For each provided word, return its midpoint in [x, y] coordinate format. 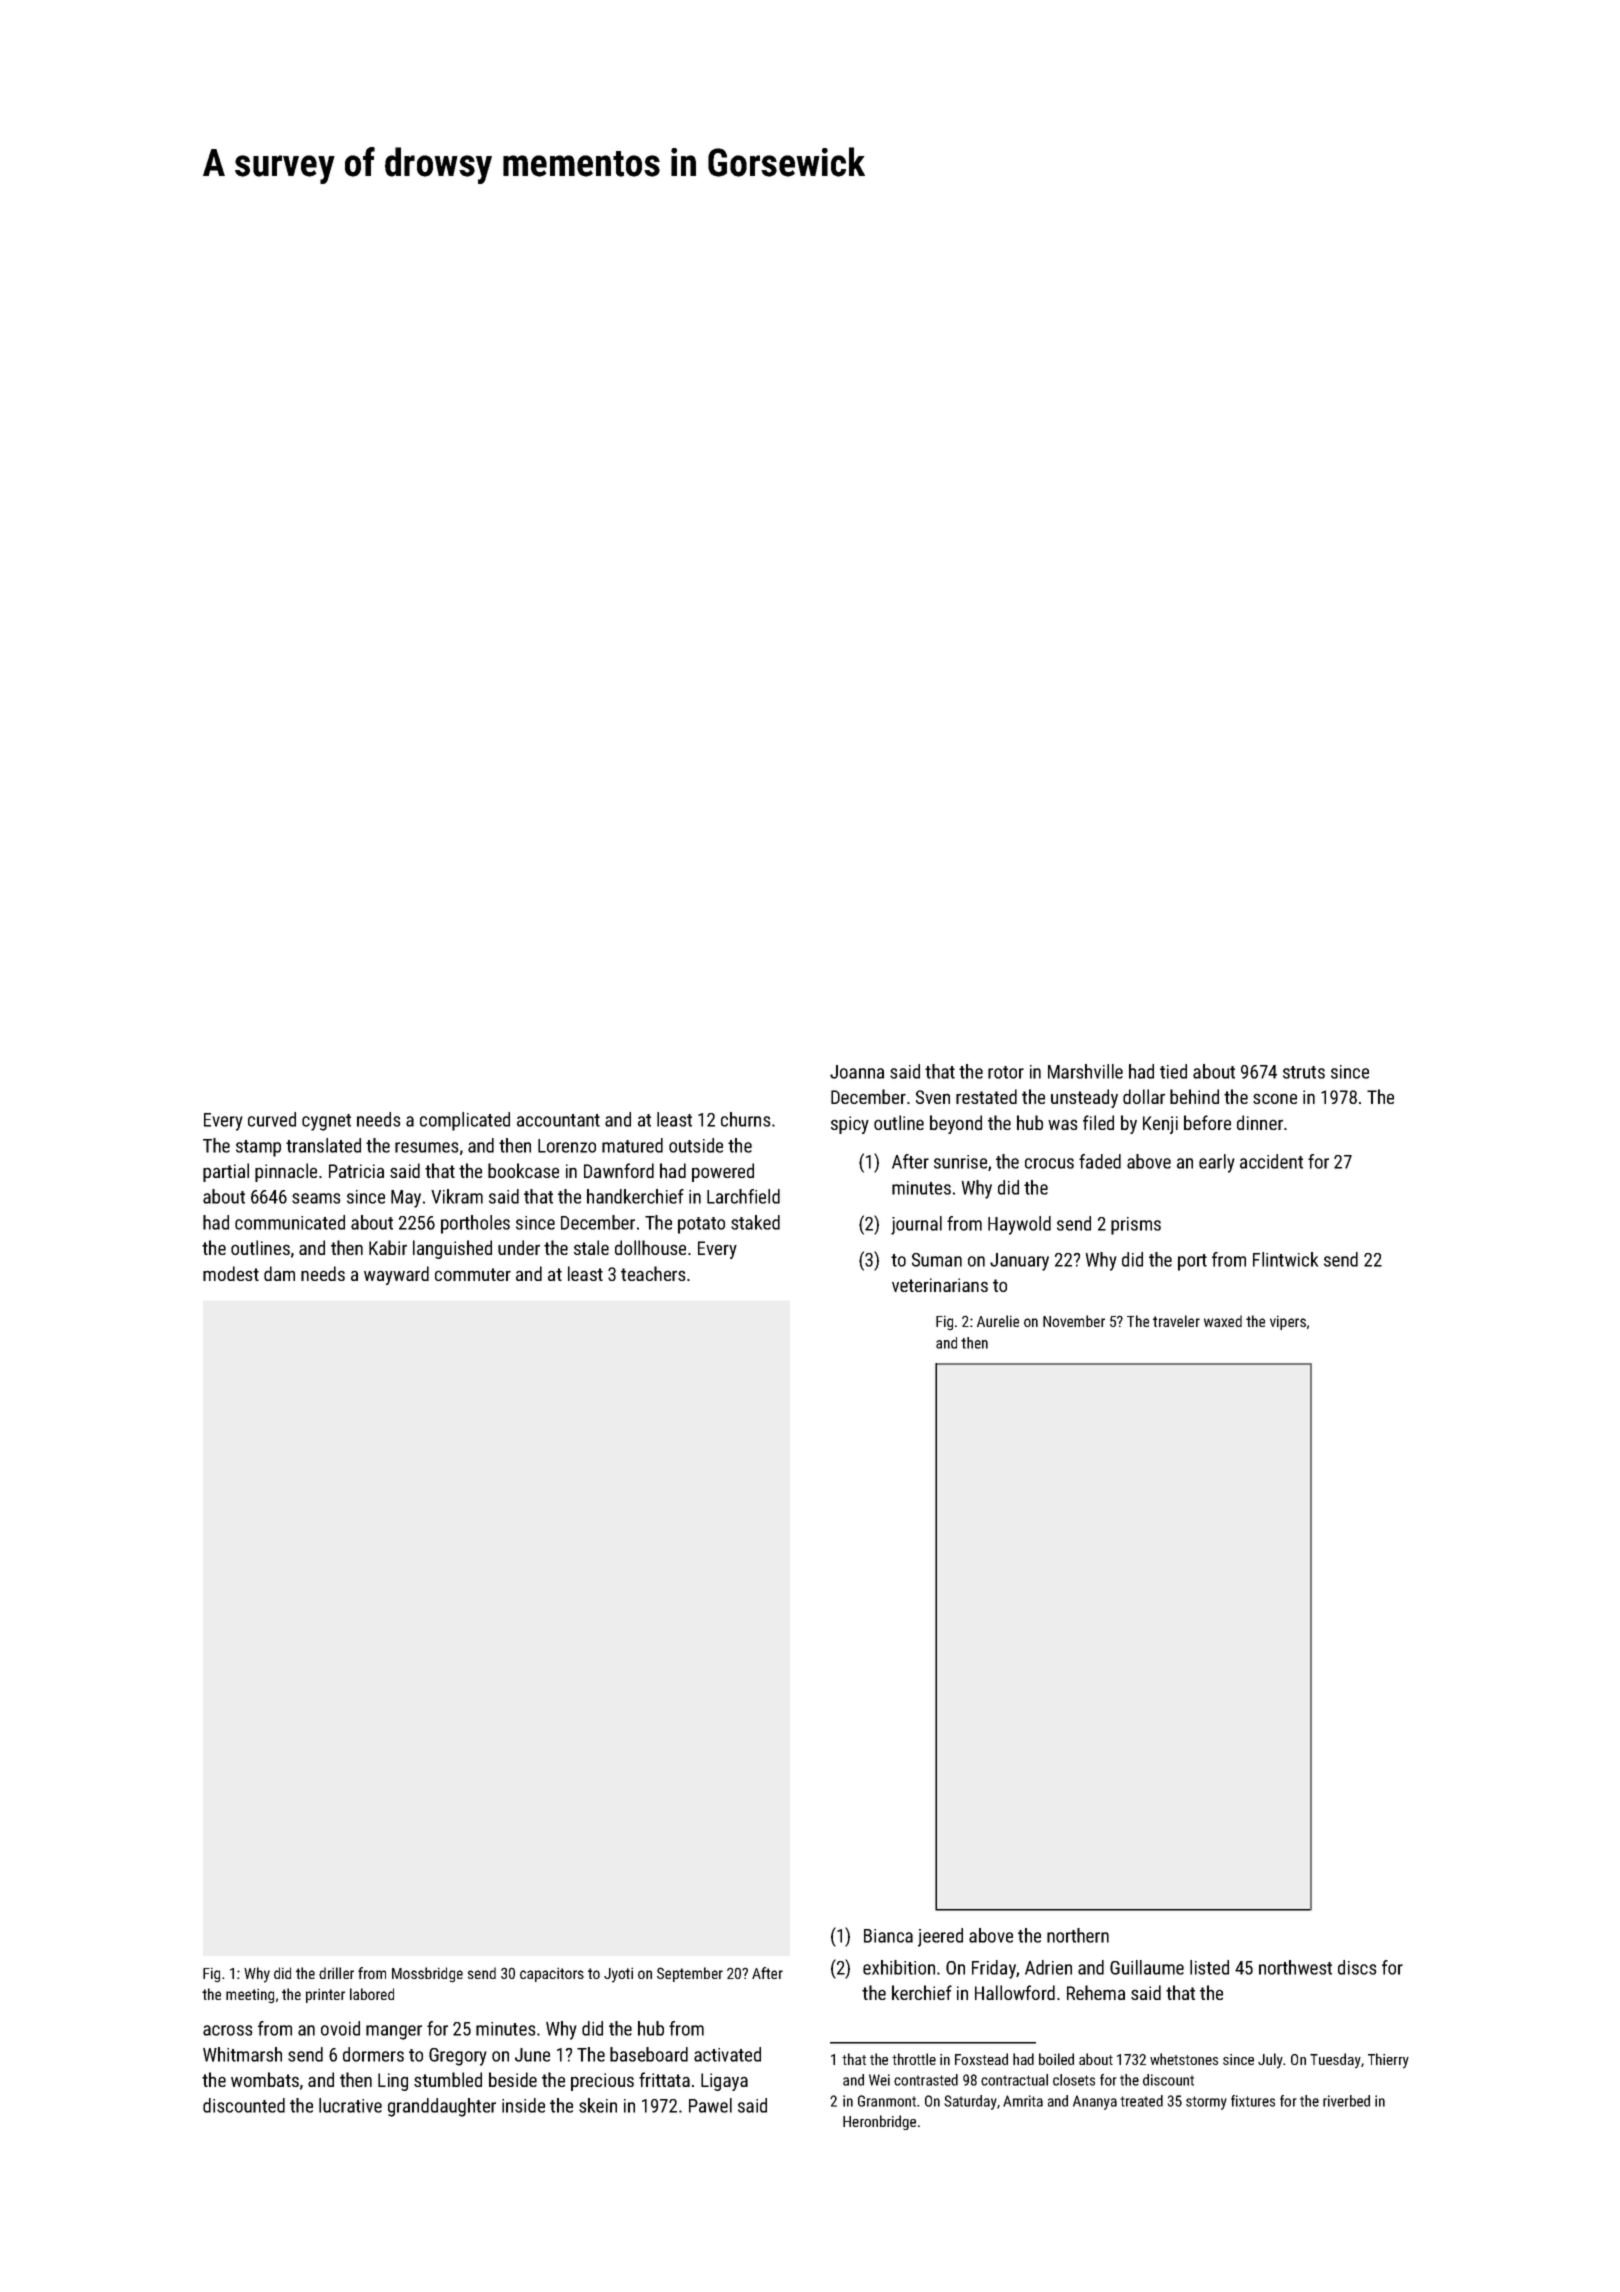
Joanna [857, 1072]
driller [336, 1973]
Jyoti [618, 1975]
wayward [396, 1275]
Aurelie [998, 1321]
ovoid [340, 2028]
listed [1209, 1967]
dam [279, 1273]
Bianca [888, 1936]
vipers [1288, 1322]
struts [1304, 1072]
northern [1078, 1935]
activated [727, 2054]
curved [272, 1119]
